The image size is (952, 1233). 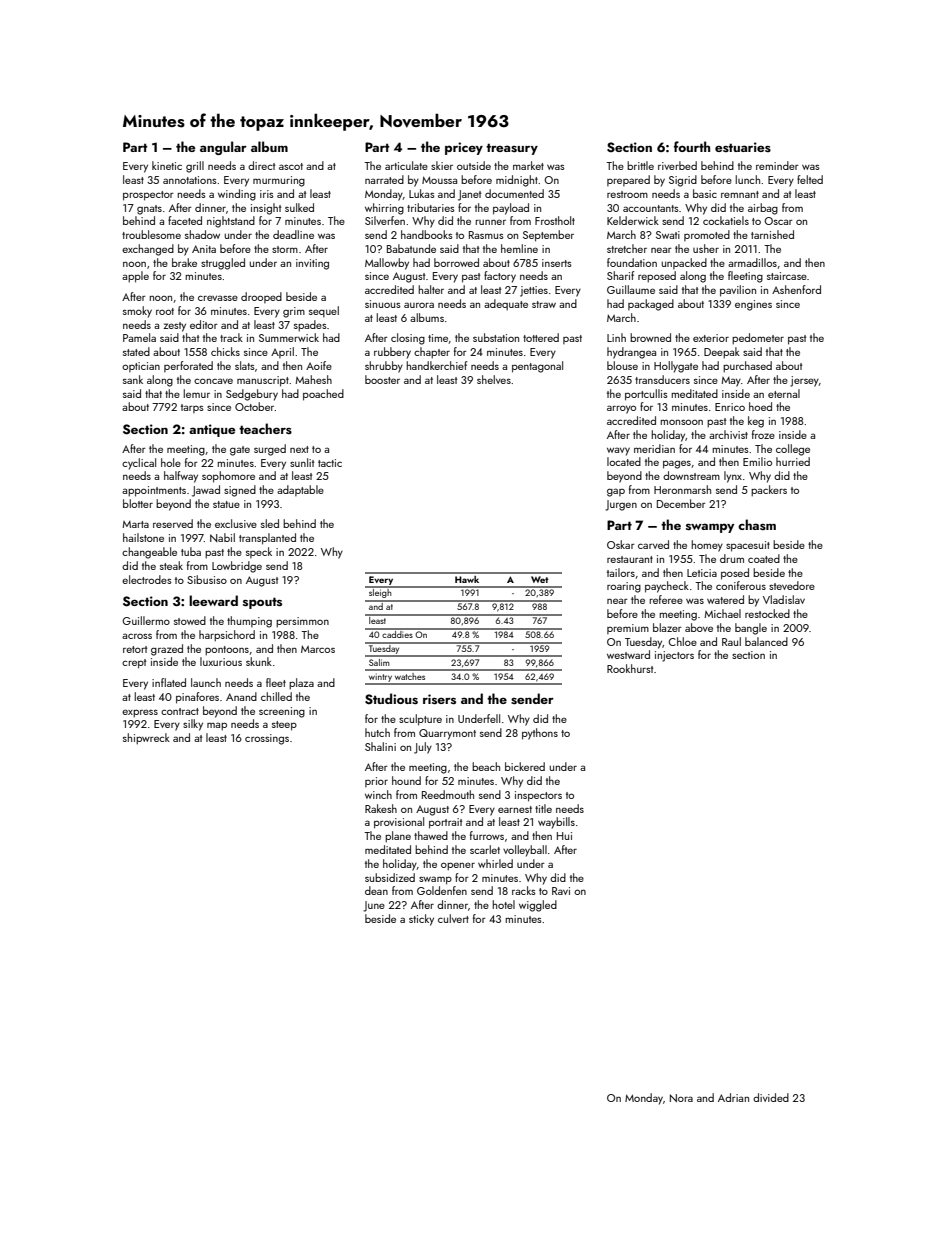 I want to click on cyclical, so click(x=139, y=464).
